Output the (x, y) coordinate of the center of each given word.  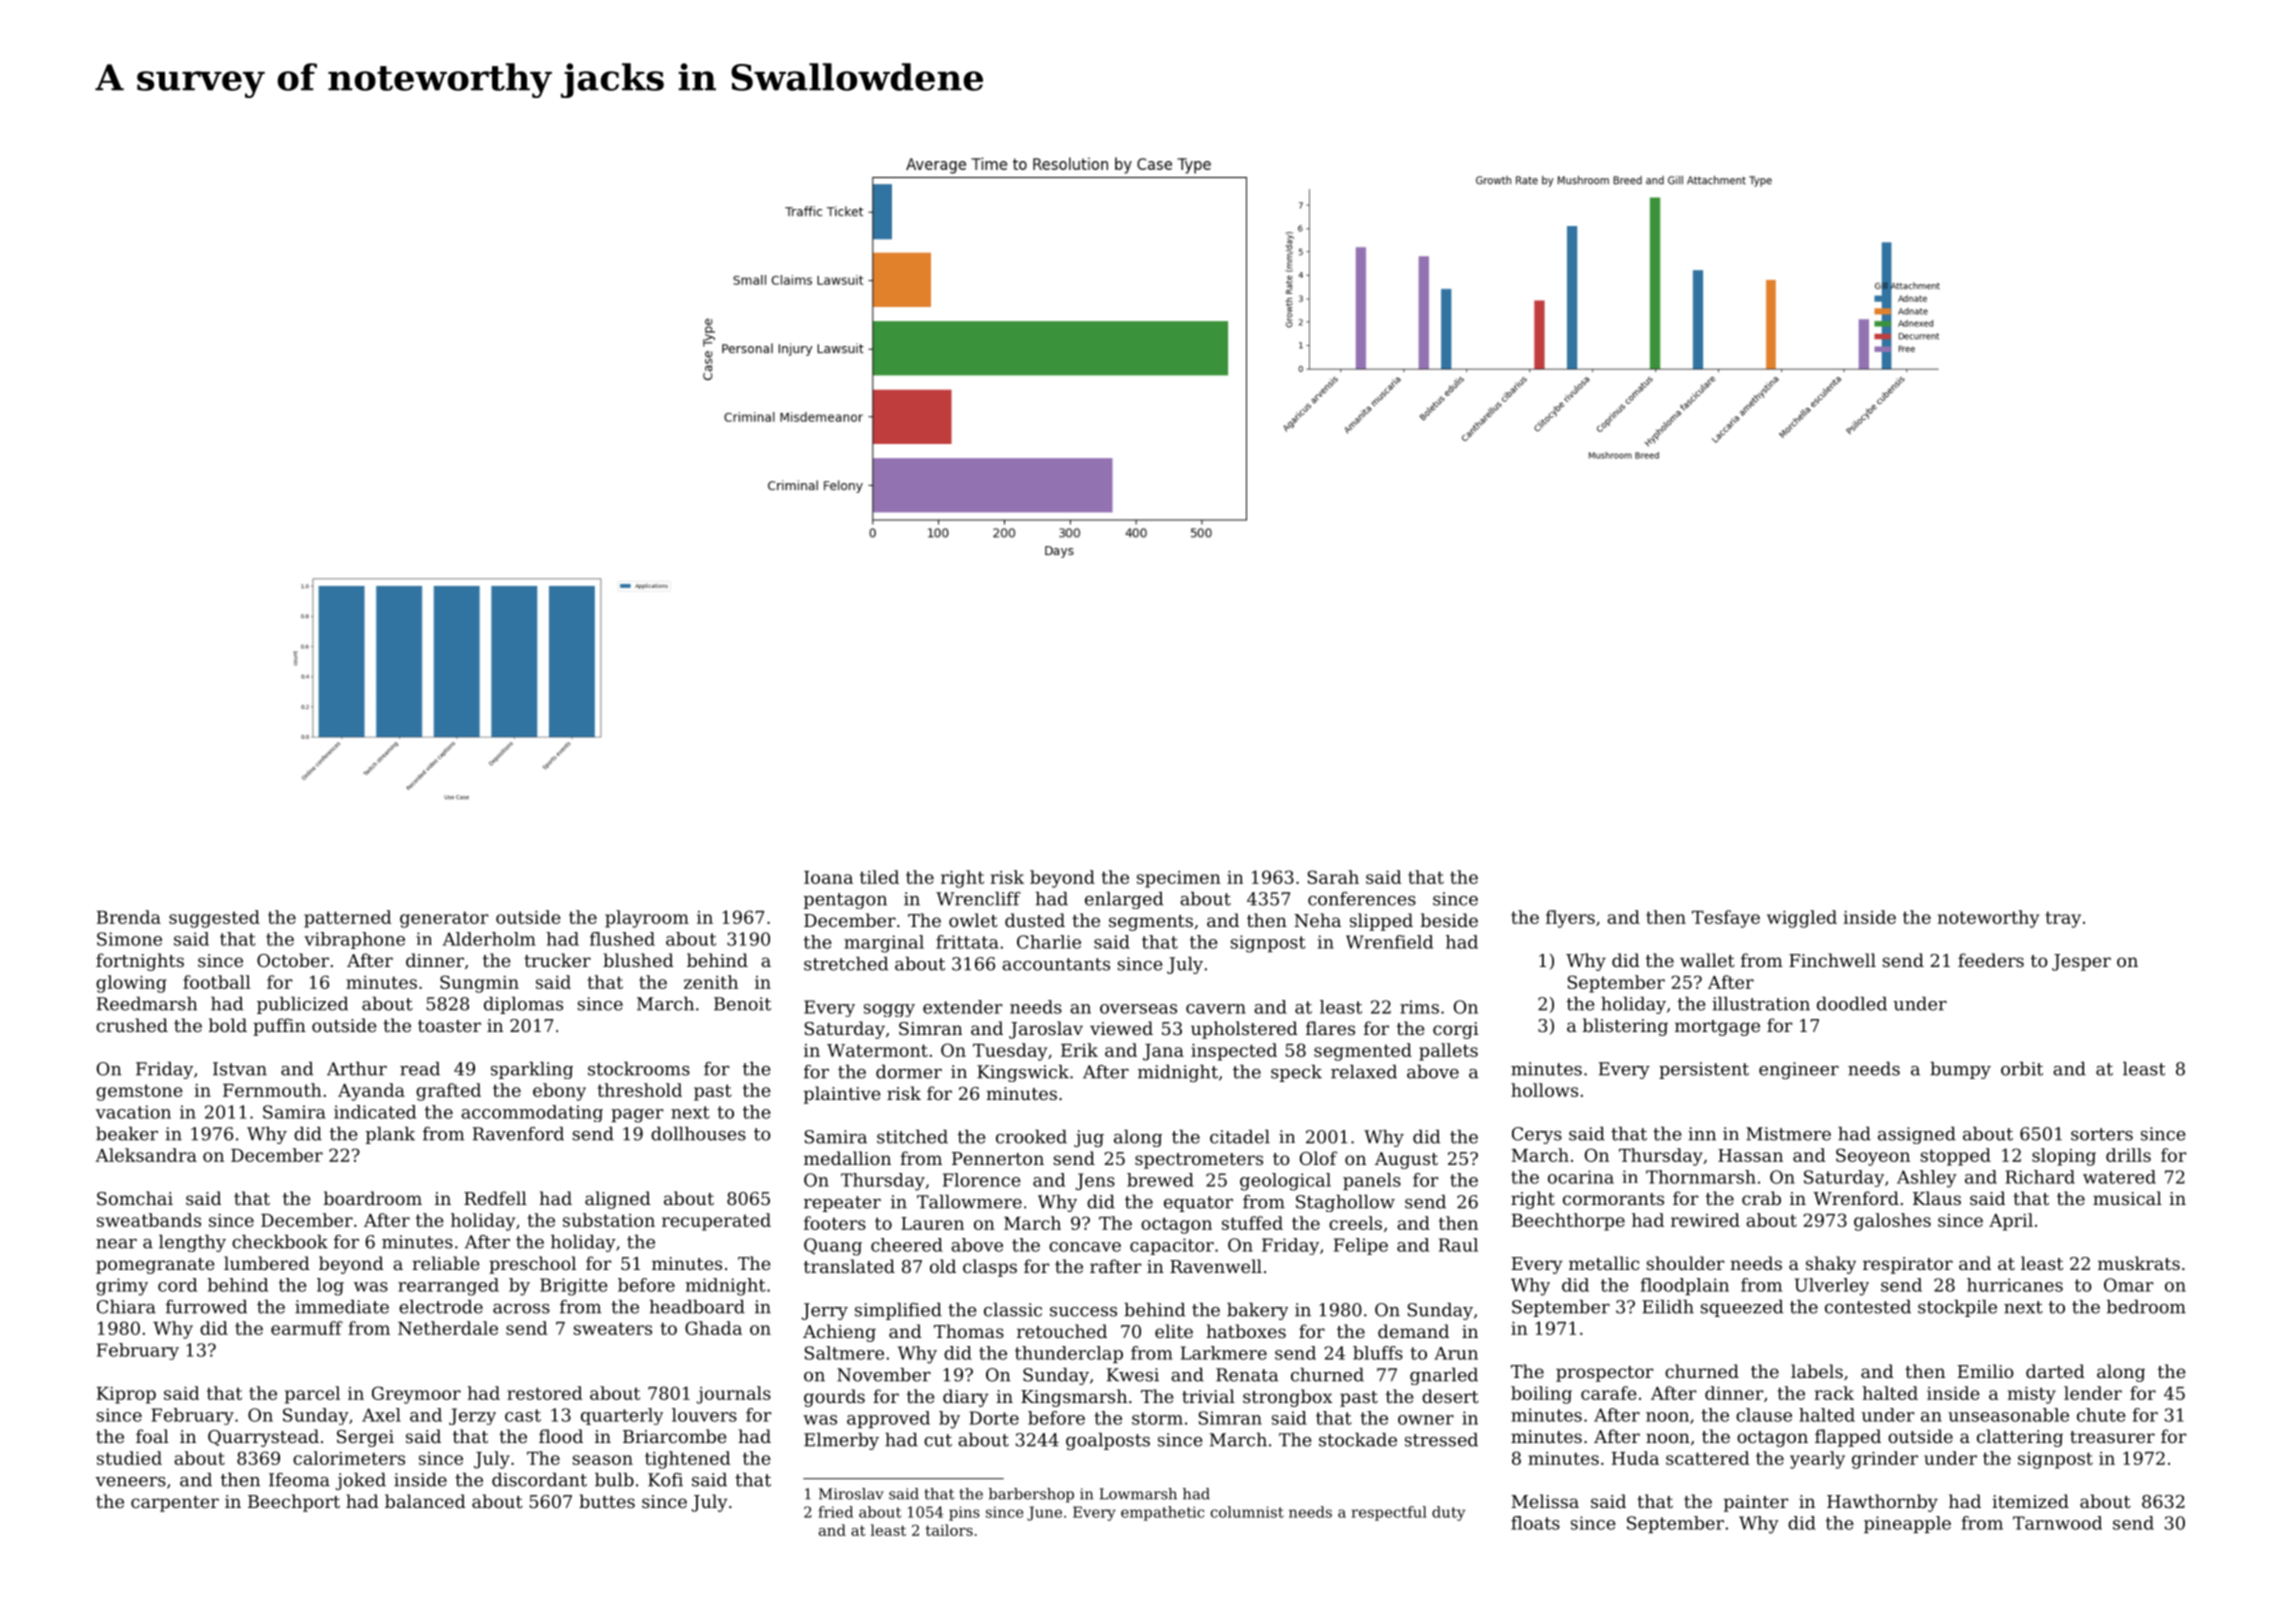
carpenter (175, 1504)
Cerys (1537, 1135)
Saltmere (844, 1353)
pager (637, 1116)
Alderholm (489, 939)
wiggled (1802, 919)
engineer (1799, 1070)
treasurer (2112, 1437)
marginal (884, 944)
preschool (532, 1265)
